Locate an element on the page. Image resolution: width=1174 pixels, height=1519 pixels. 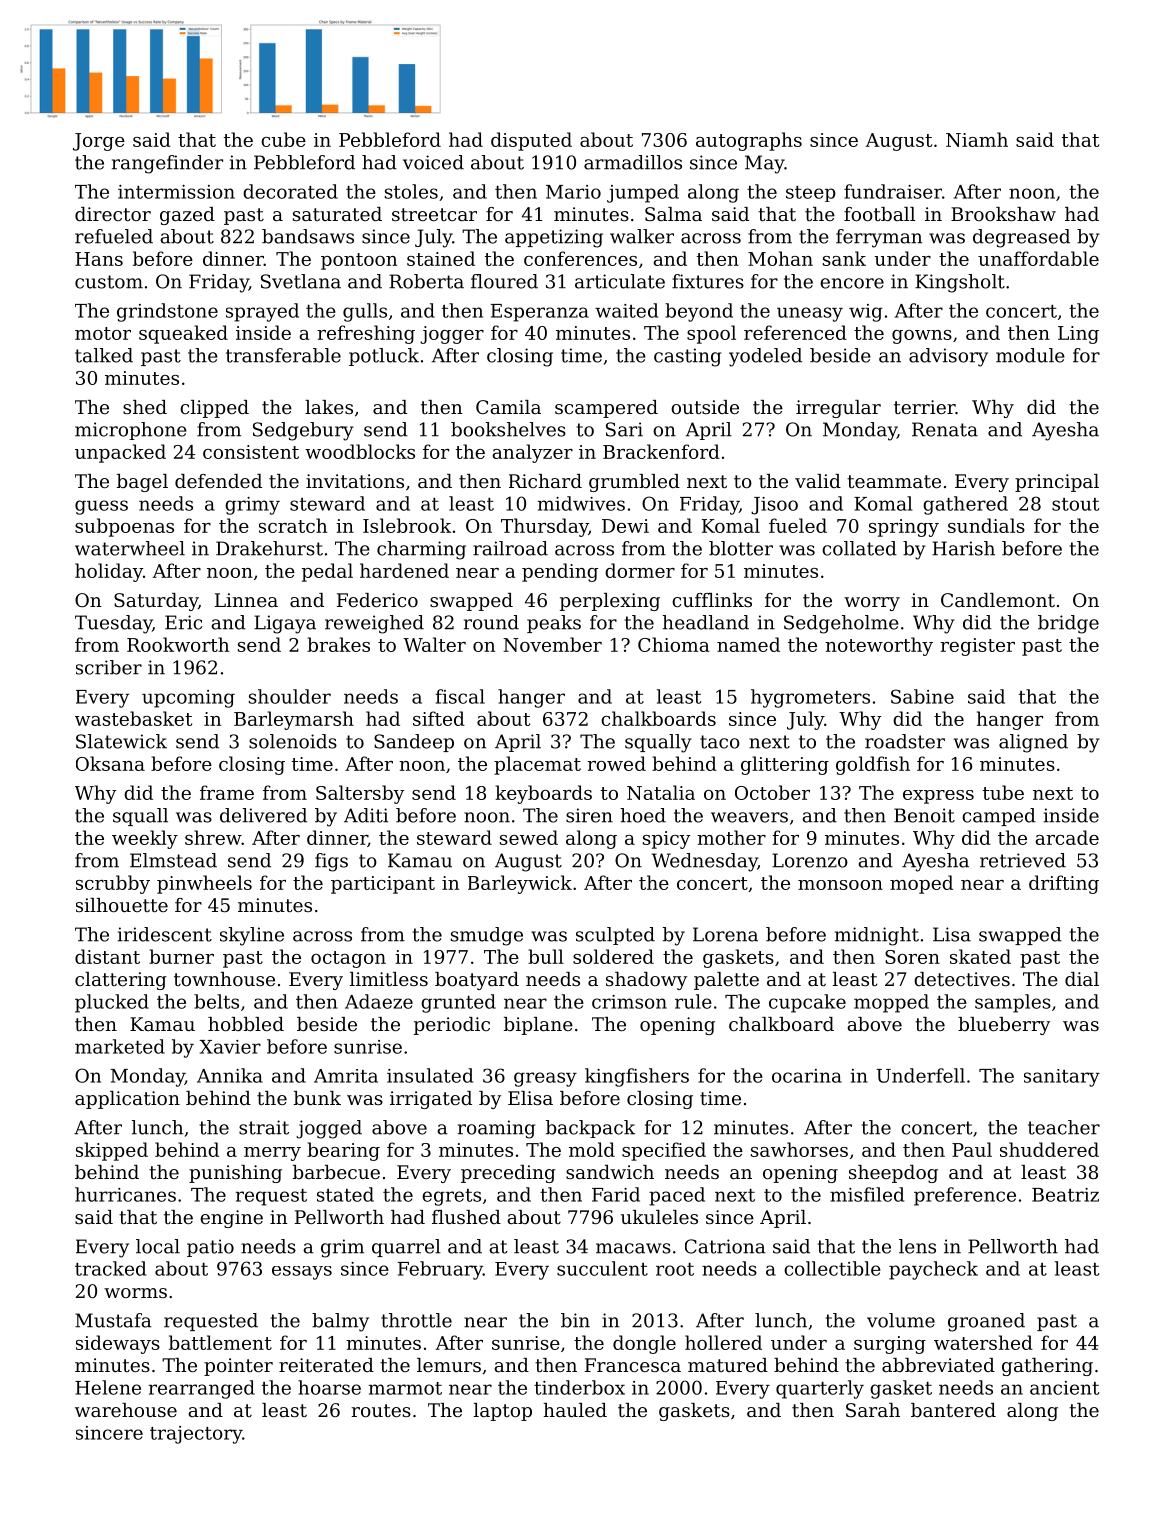
cufflinks is located at coordinates (712, 600).
